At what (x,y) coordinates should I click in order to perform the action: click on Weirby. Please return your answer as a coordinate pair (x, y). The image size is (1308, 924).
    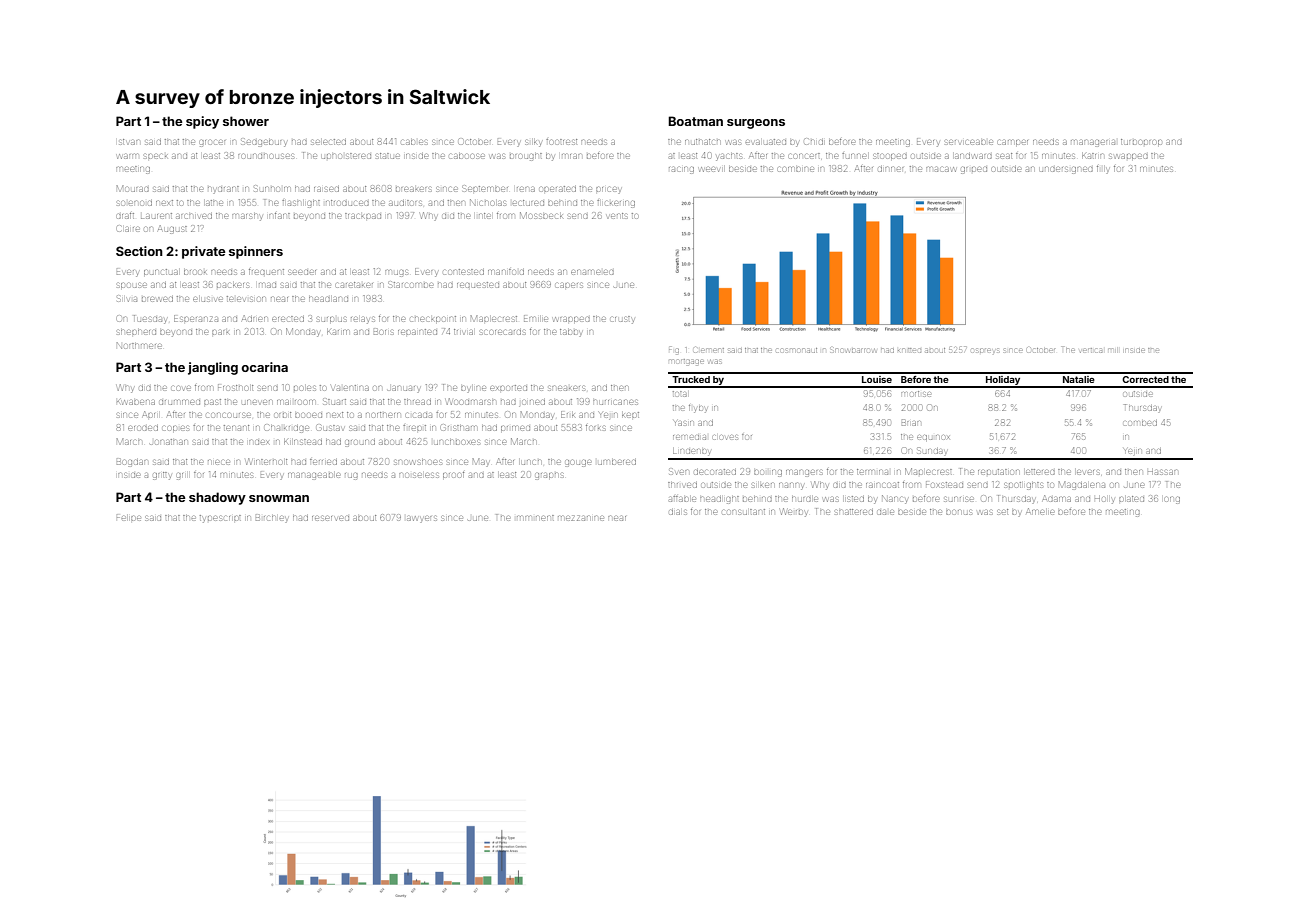
    Looking at the image, I should click on (794, 512).
